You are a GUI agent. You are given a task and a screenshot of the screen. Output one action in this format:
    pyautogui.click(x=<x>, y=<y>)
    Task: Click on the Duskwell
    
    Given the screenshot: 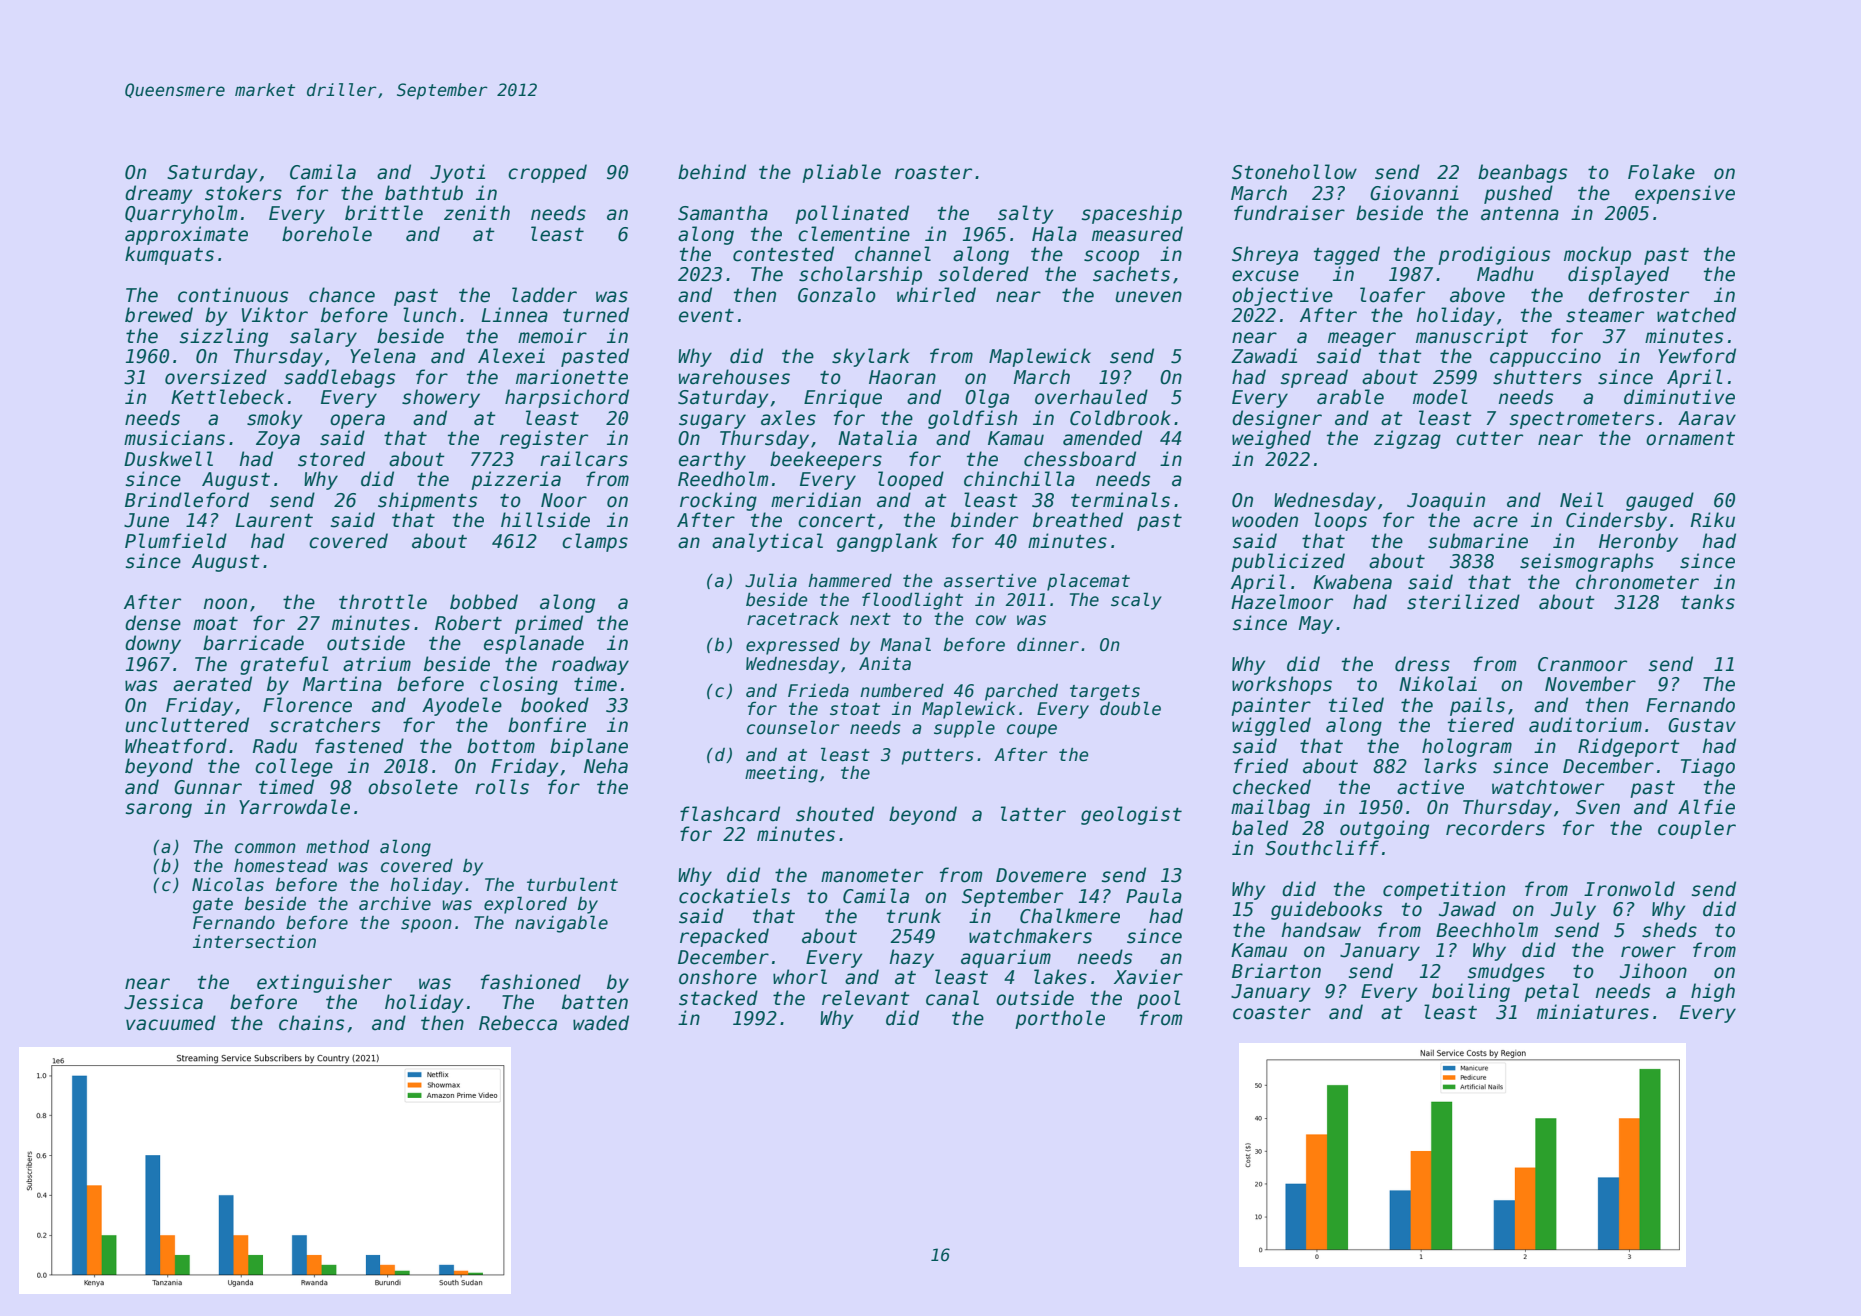 What is the action you would take?
    pyautogui.click(x=168, y=459)
